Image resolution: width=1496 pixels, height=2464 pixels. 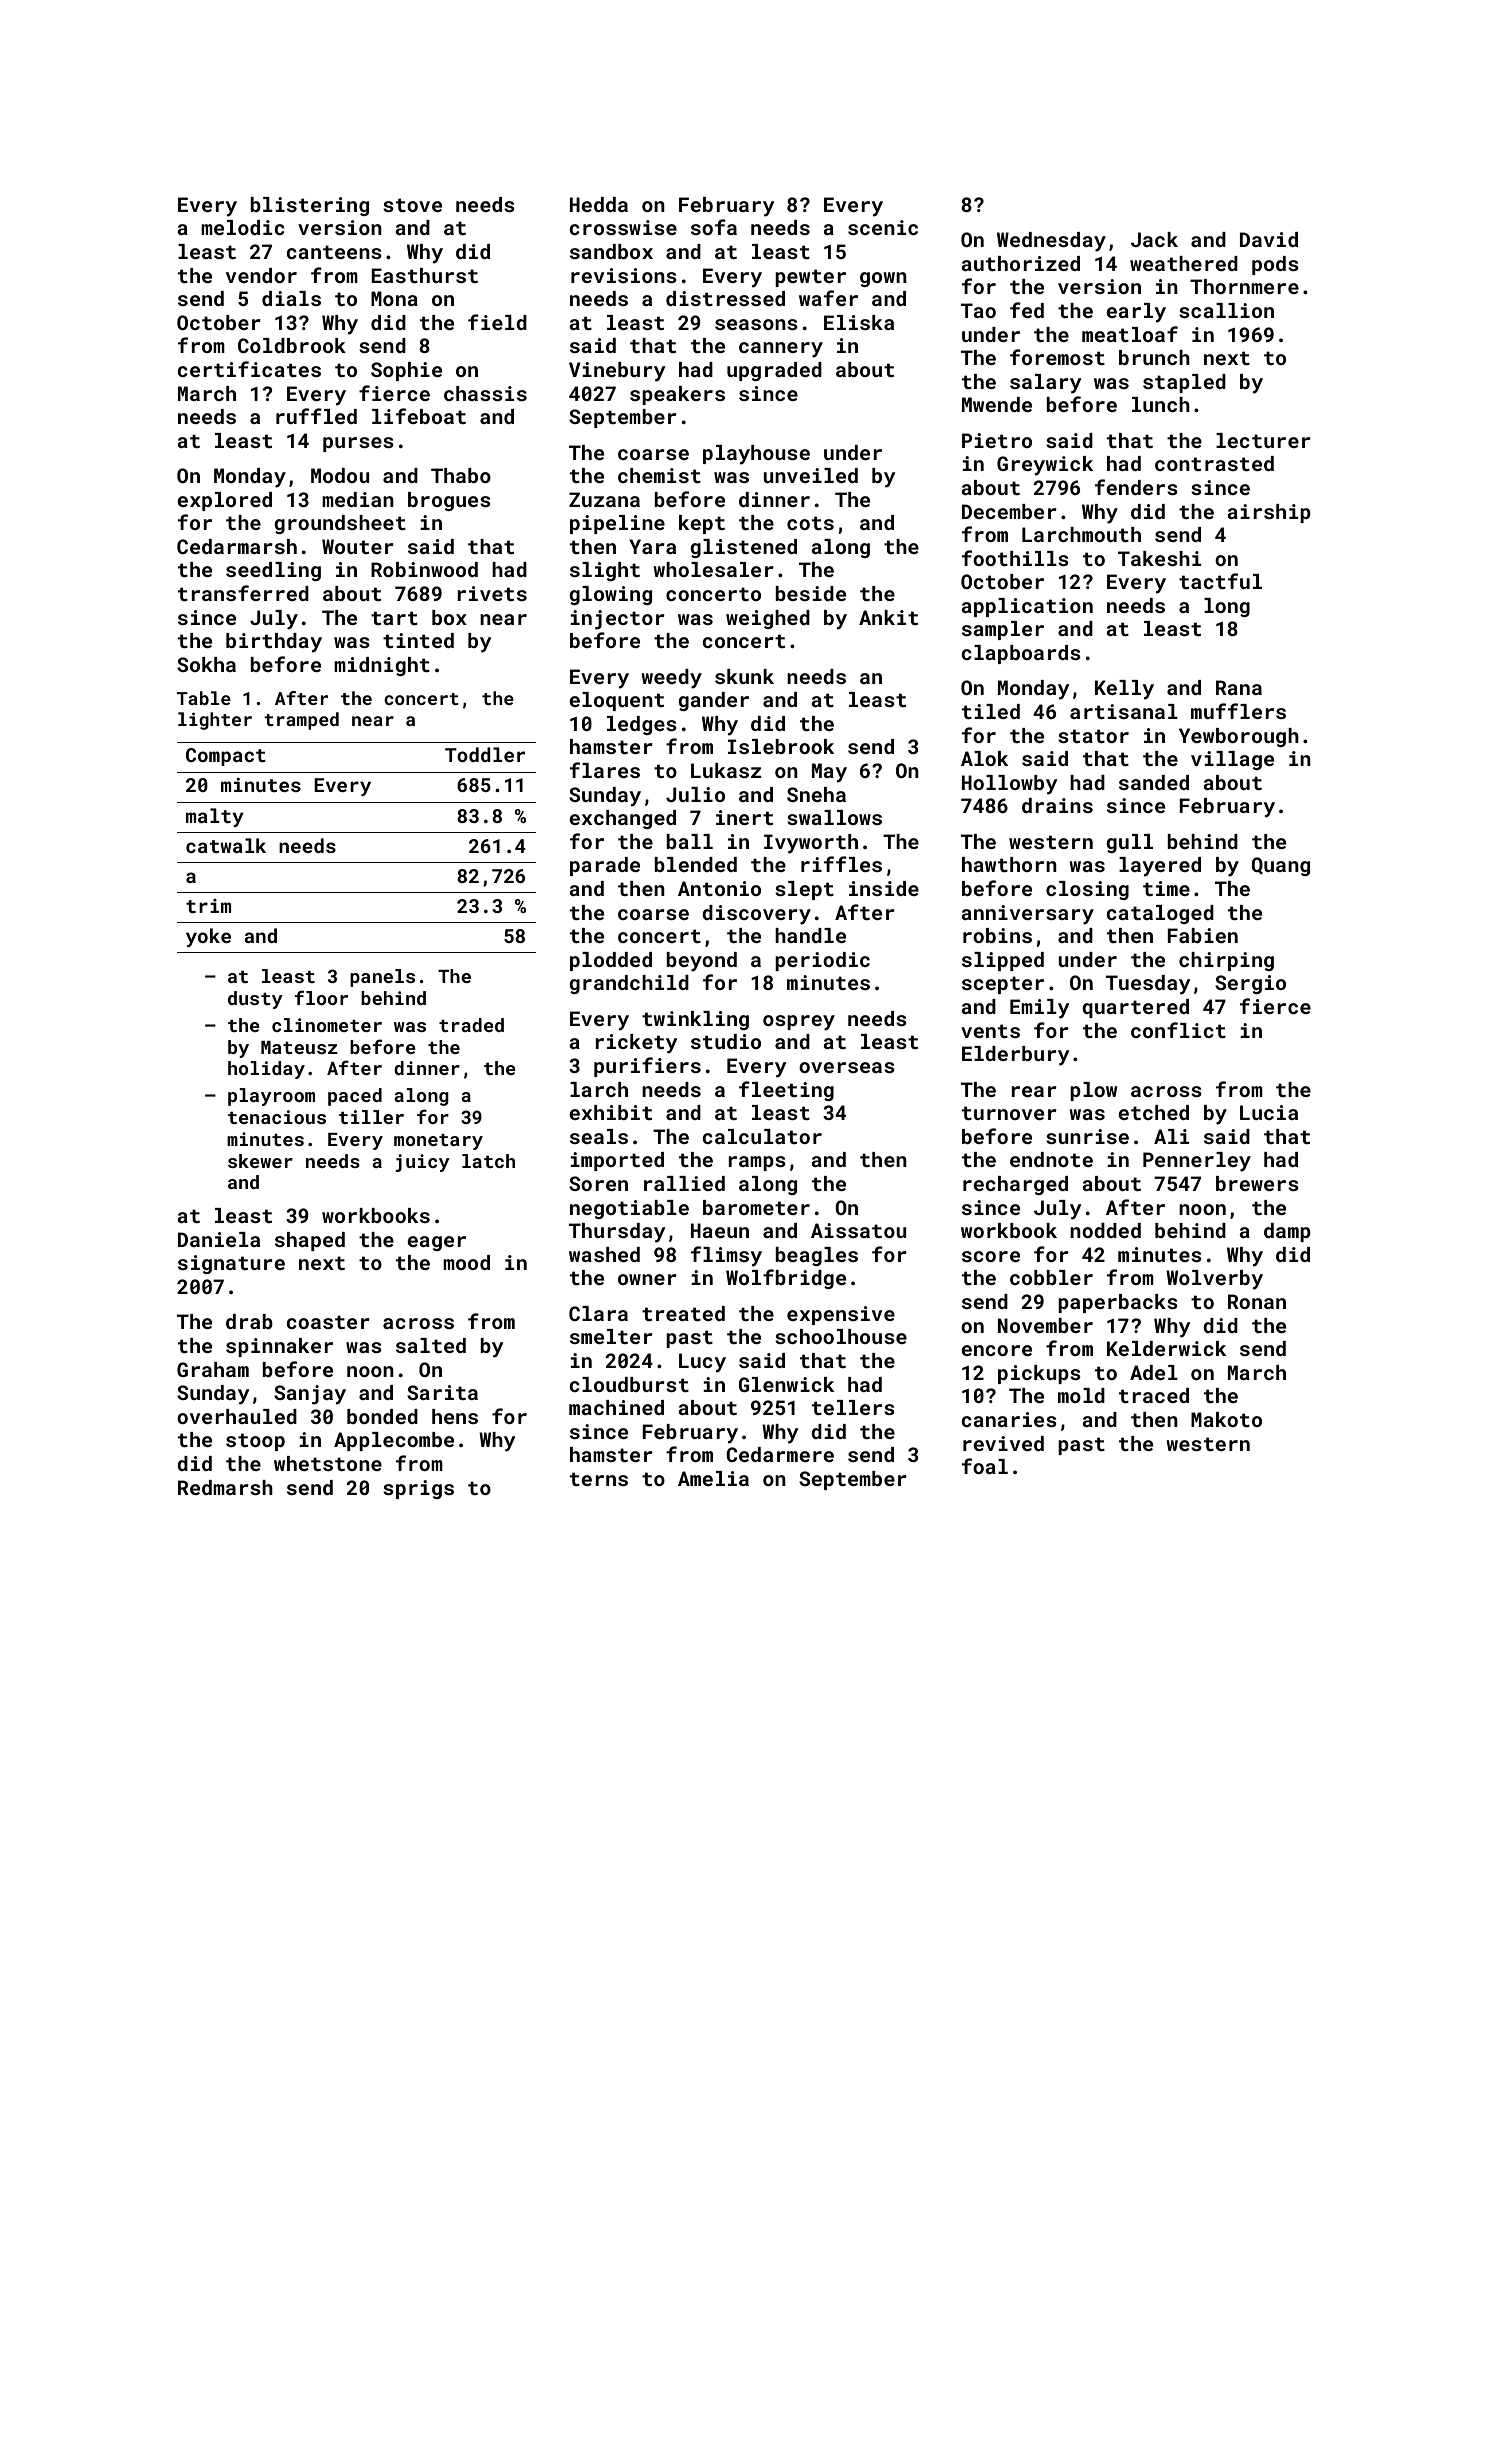 What do you see at coordinates (810, 278) in the screenshot?
I see `pewter` at bounding box center [810, 278].
